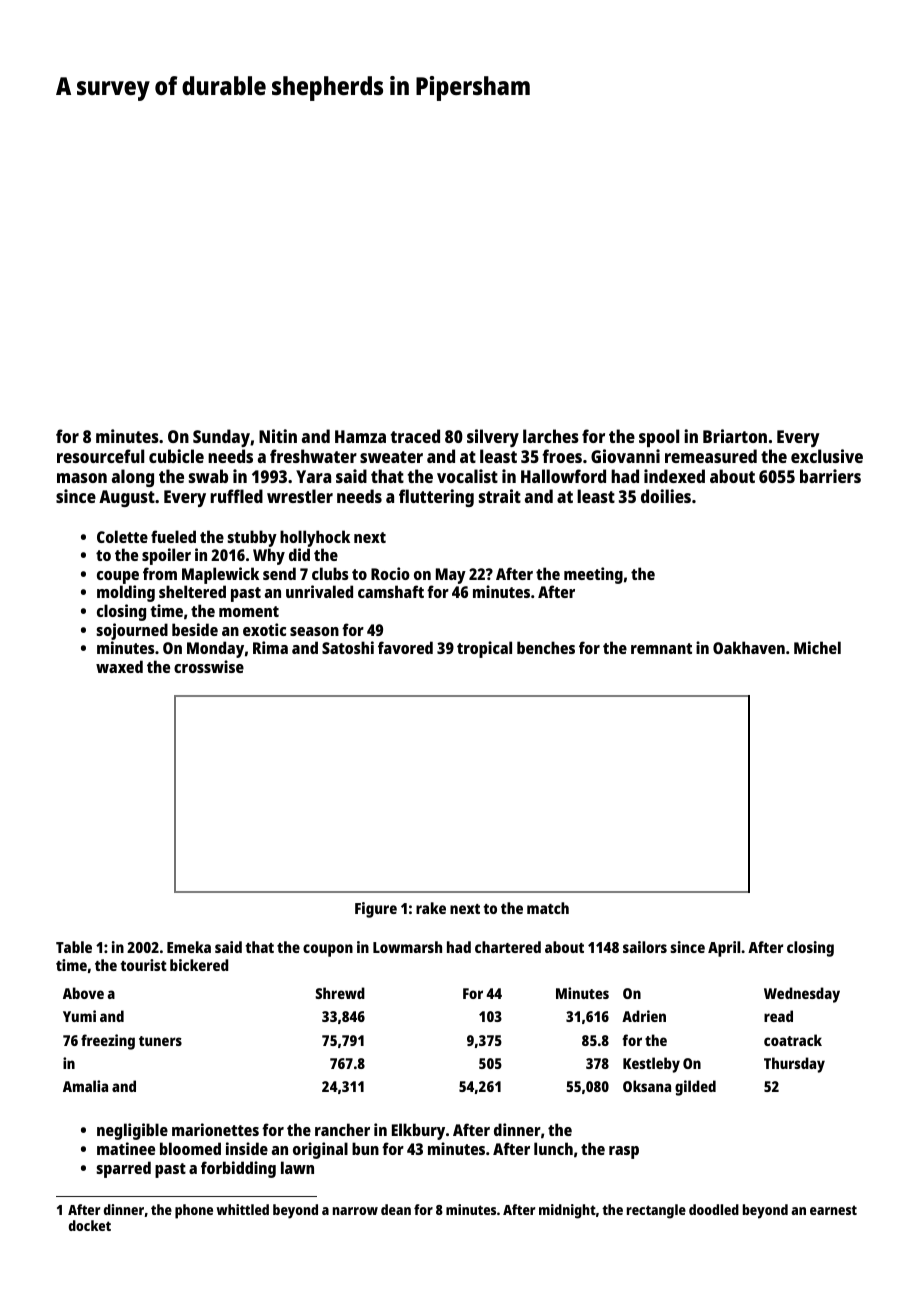 This document has height=1314, width=924. I want to click on waxed, so click(119, 666).
